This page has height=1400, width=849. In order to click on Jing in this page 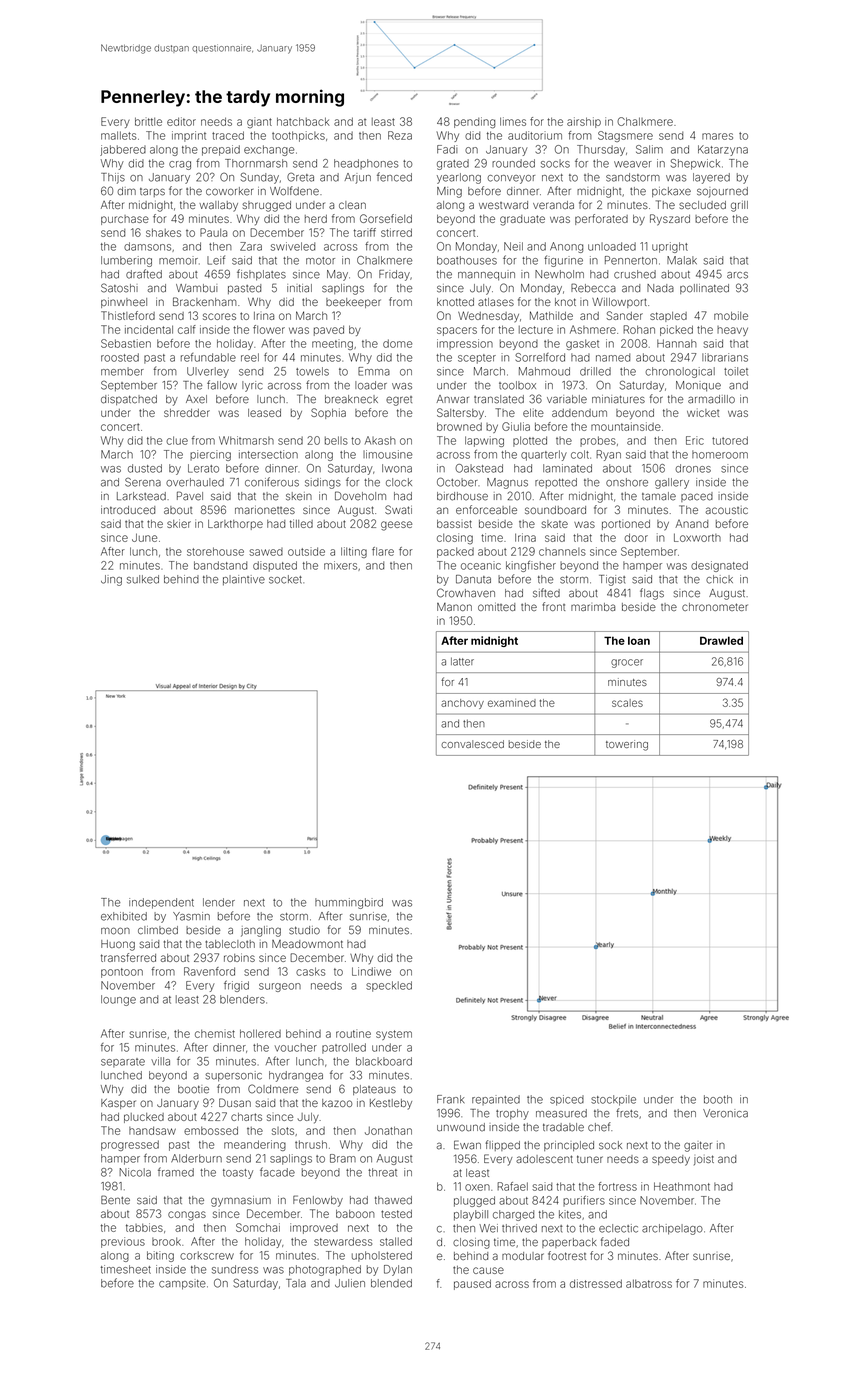, I will do `click(111, 580)`.
